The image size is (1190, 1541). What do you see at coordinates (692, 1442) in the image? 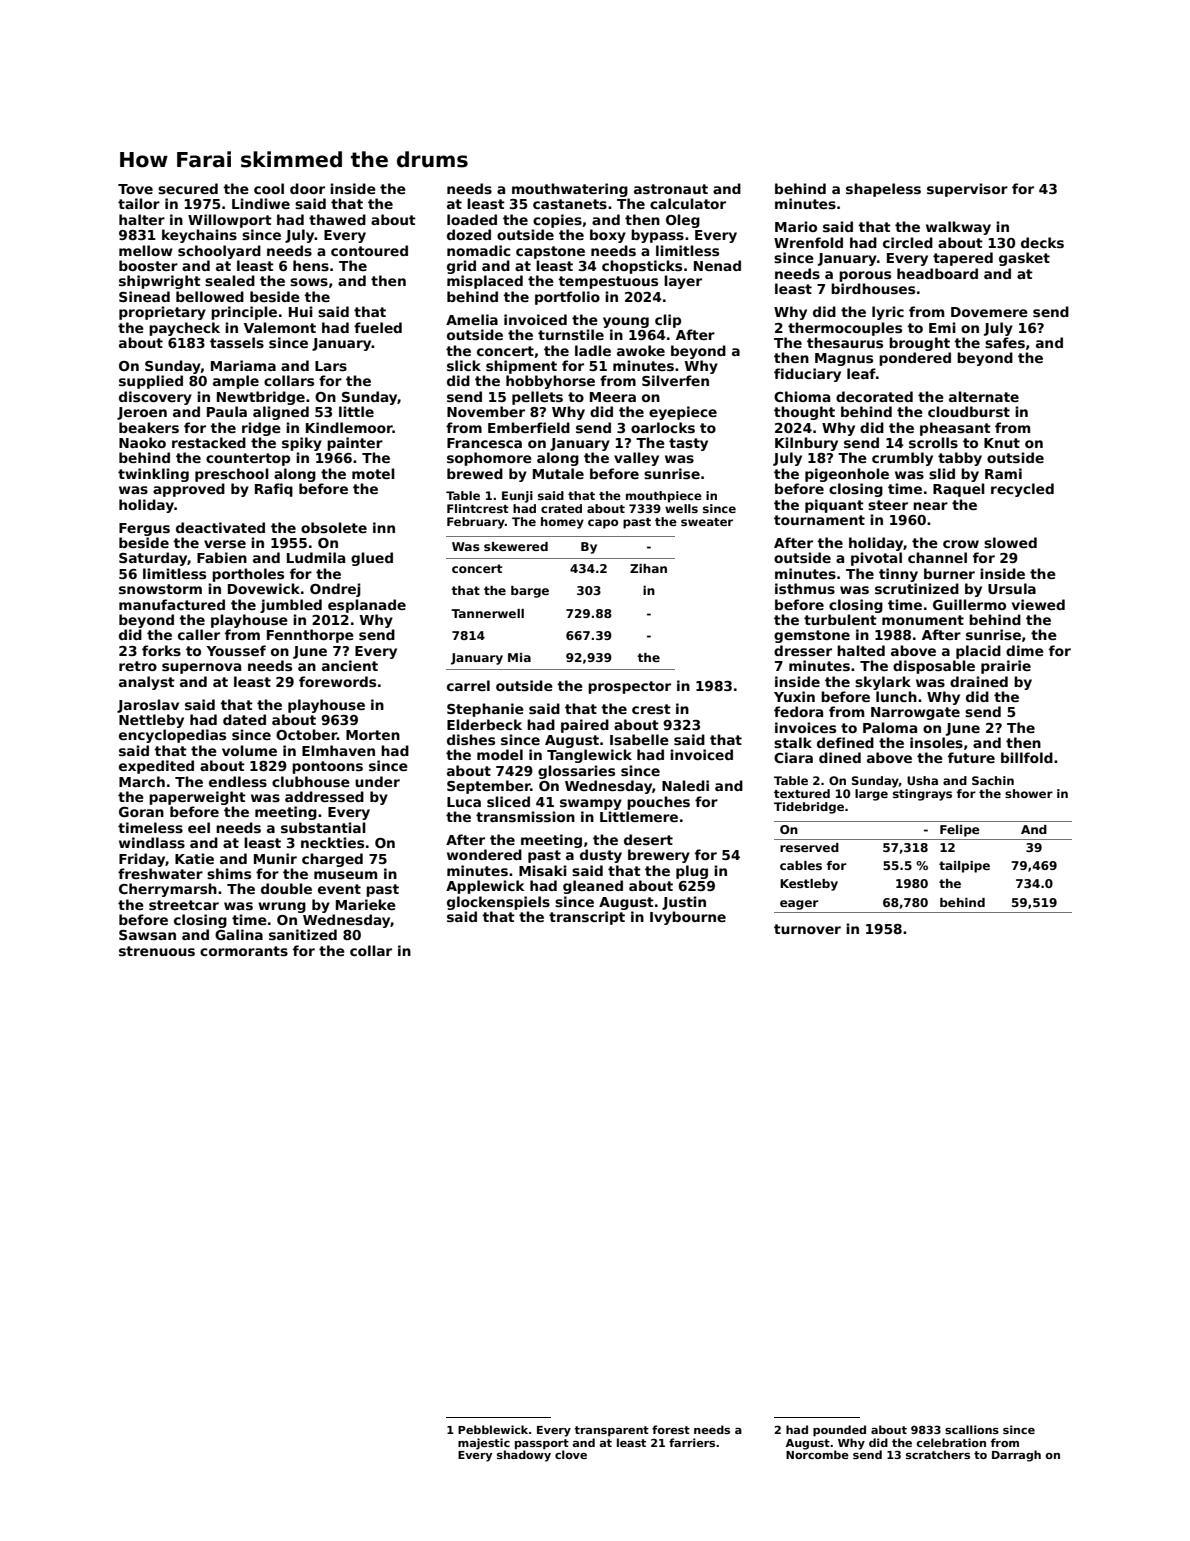
I see `farriers` at bounding box center [692, 1442].
